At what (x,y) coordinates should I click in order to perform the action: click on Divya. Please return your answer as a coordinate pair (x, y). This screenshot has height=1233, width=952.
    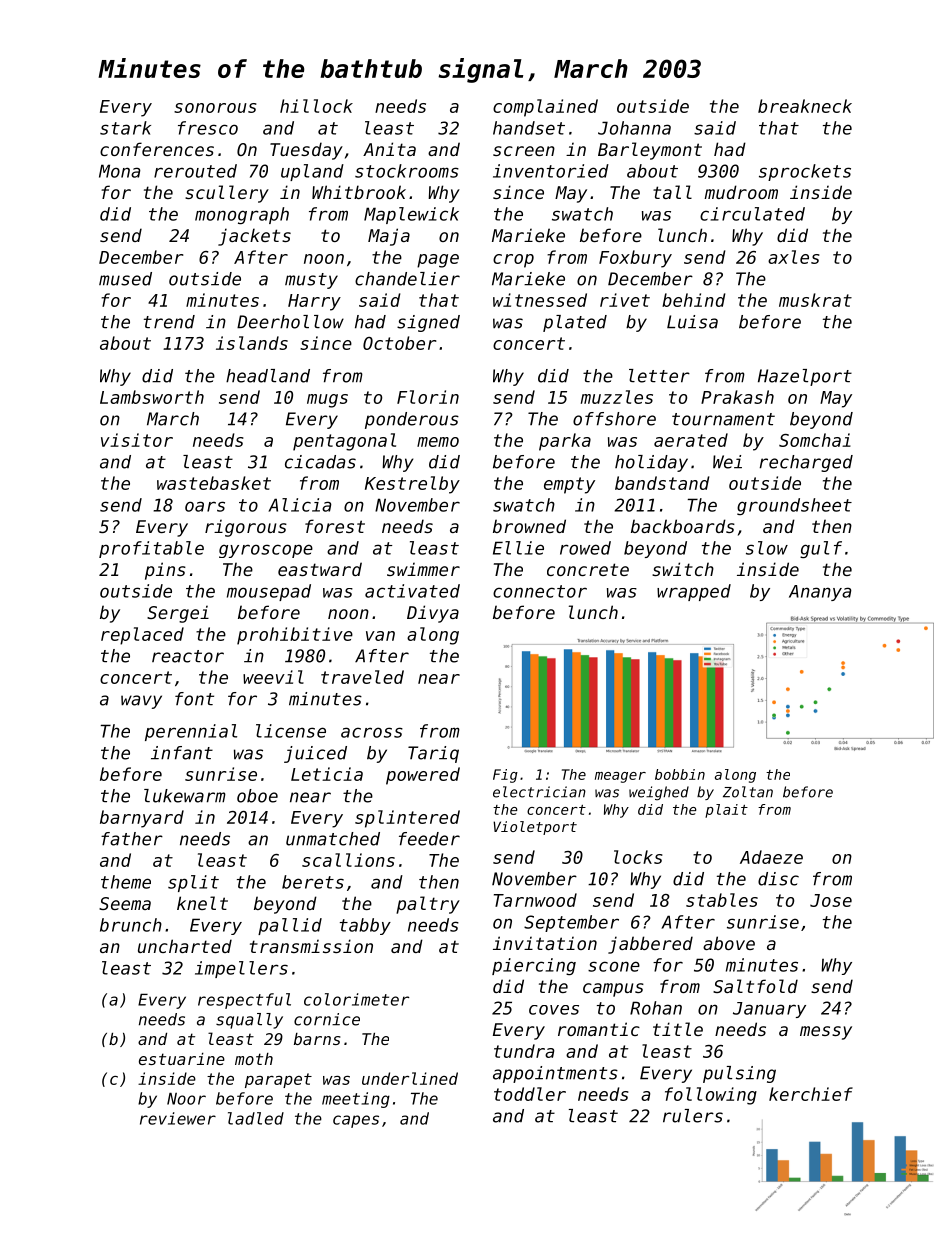
    Looking at the image, I should click on (433, 614).
